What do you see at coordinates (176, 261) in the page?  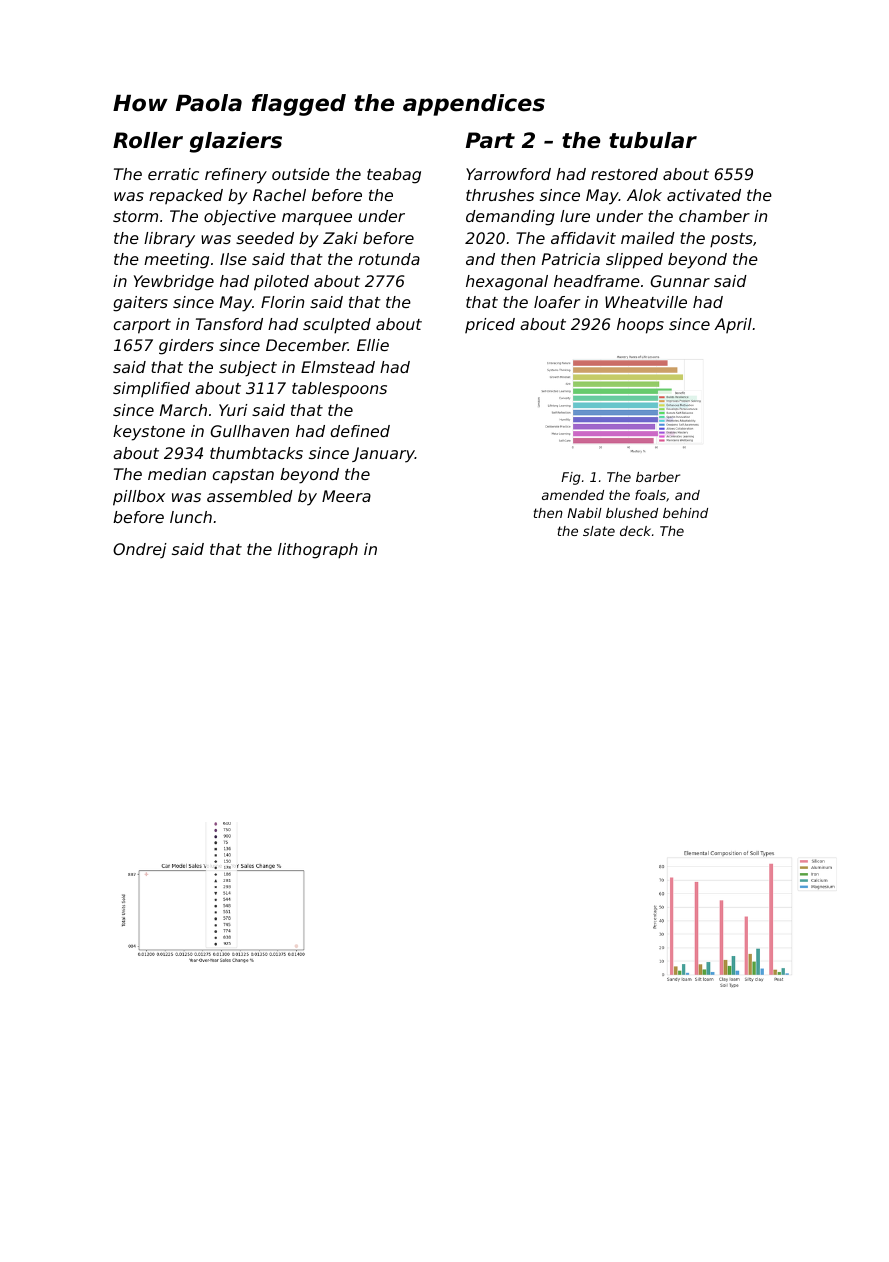 I see `meeting` at bounding box center [176, 261].
